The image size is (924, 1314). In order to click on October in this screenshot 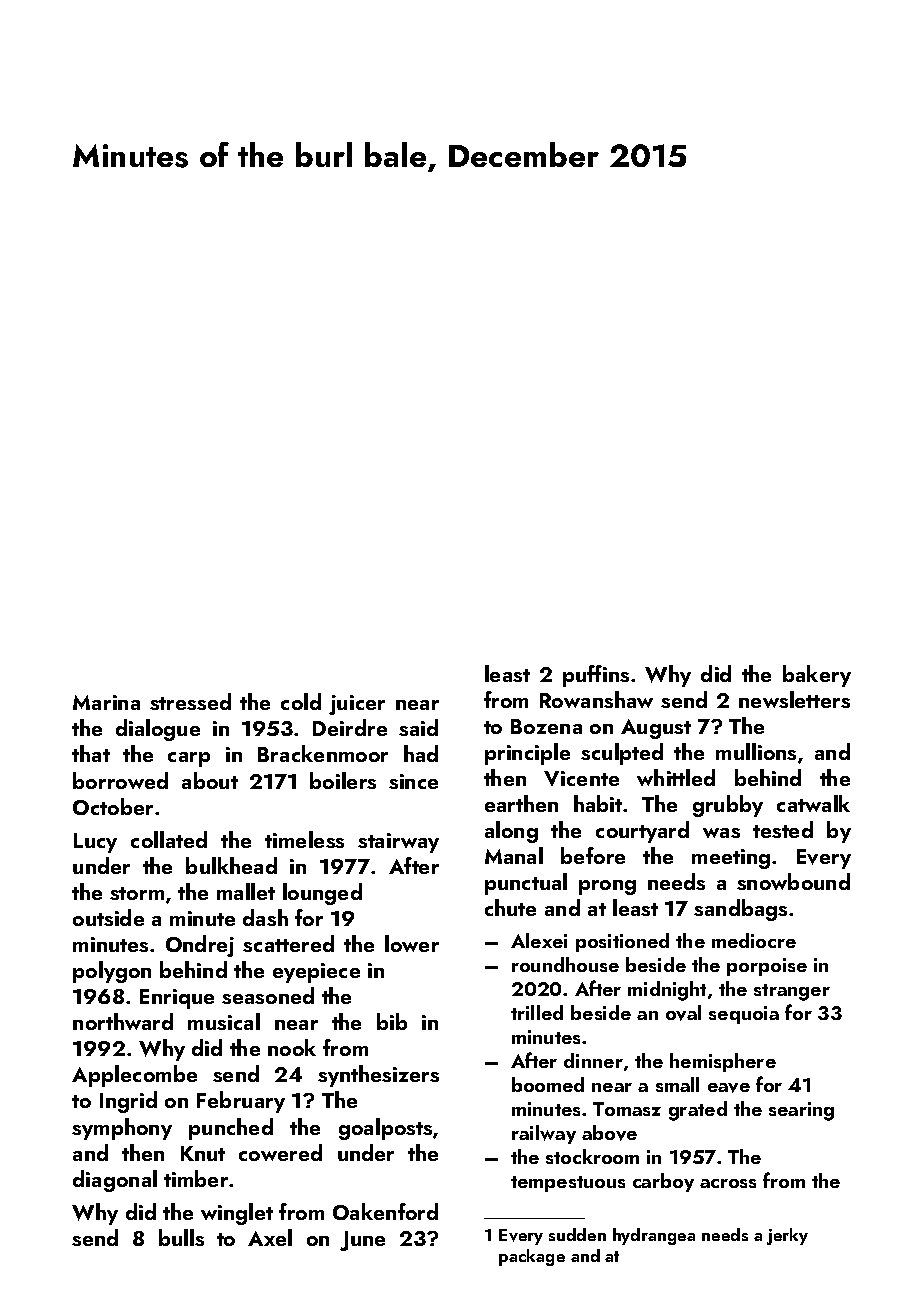, I will do `click(113, 806)`.
